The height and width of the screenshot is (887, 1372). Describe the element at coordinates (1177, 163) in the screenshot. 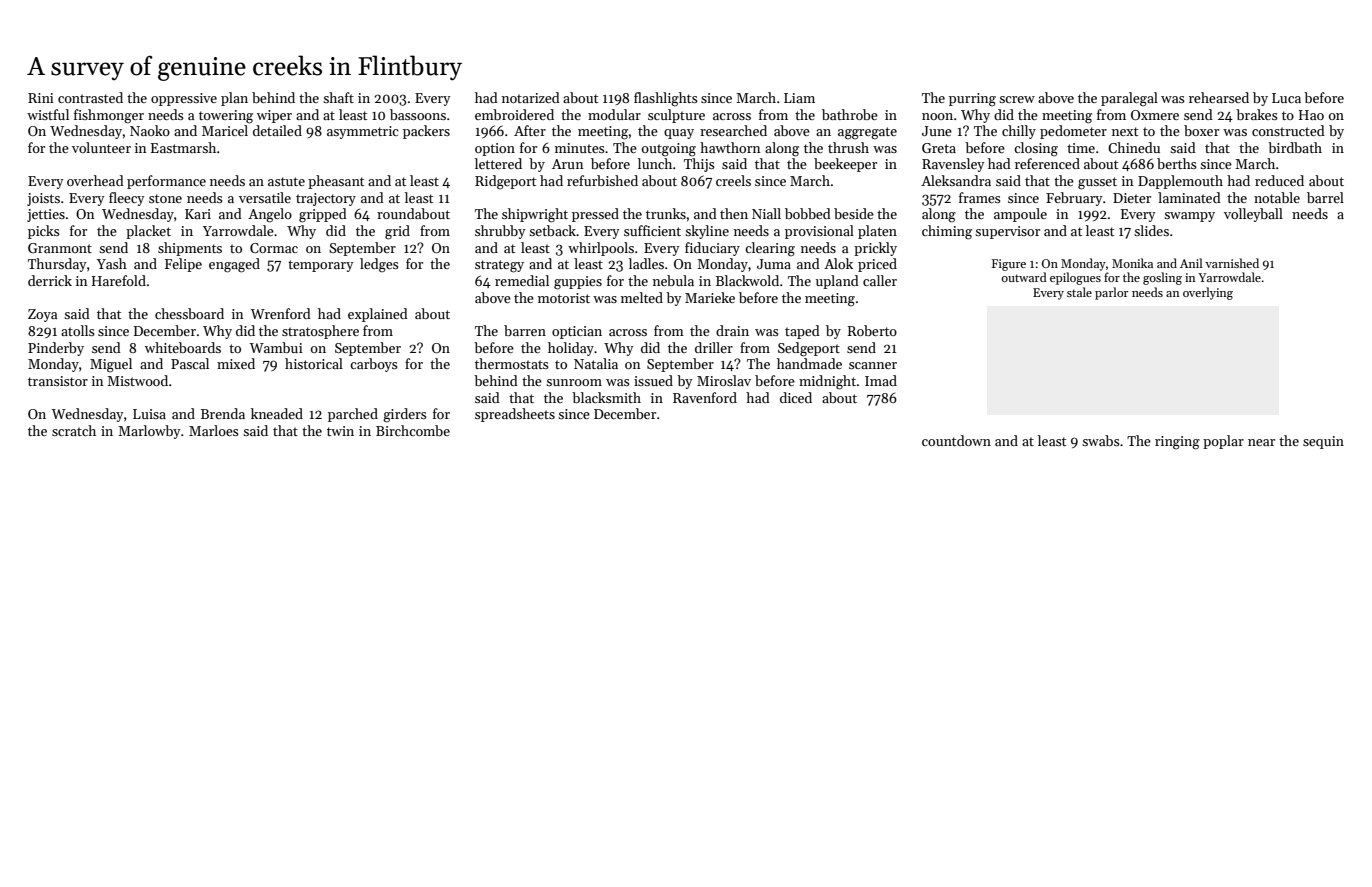

I see `berths` at that location.
